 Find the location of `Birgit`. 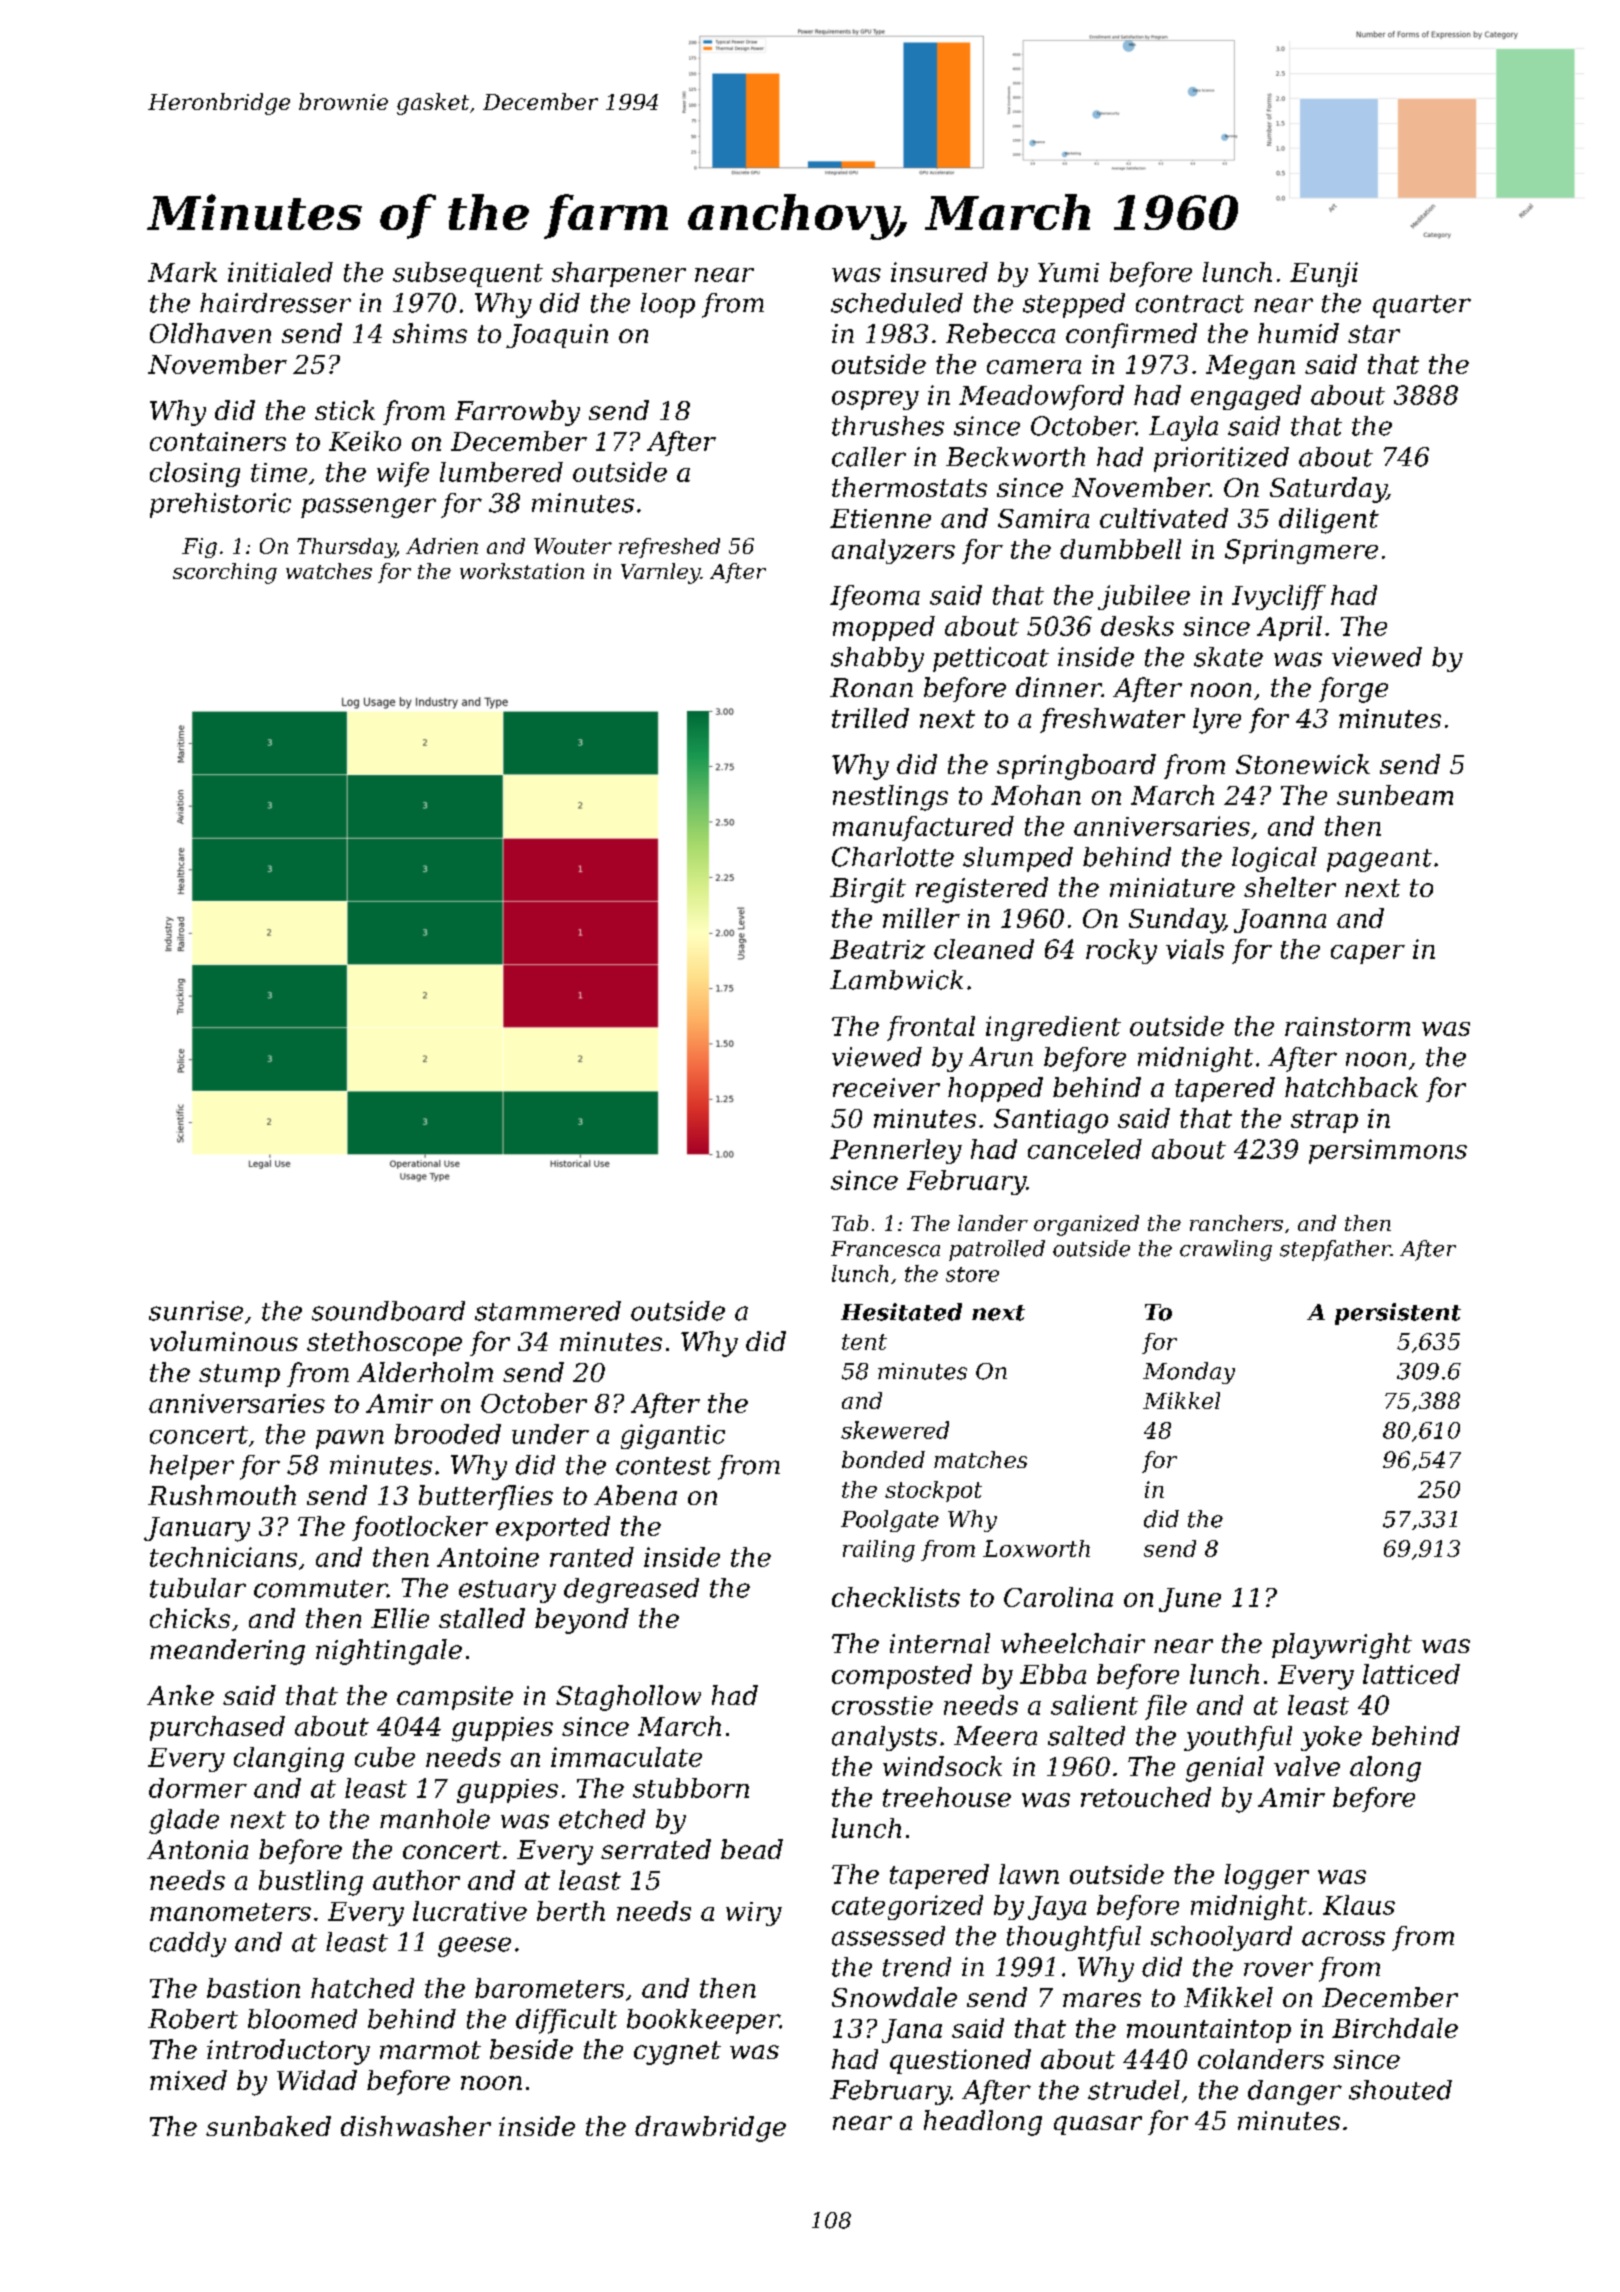

Birgit is located at coordinates (868, 890).
